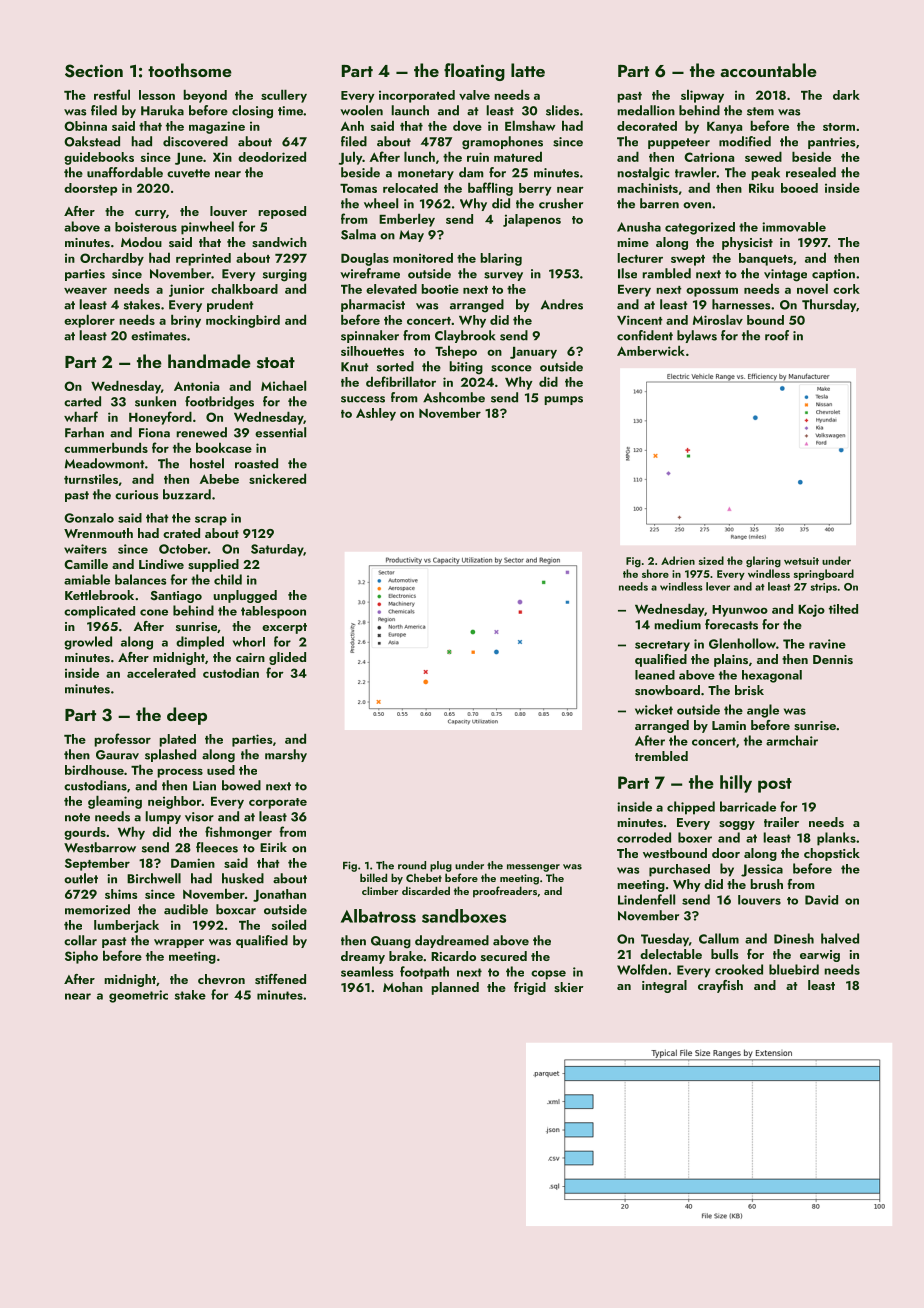 The width and height of the document is (924, 1308). I want to click on Adrien, so click(678, 560).
